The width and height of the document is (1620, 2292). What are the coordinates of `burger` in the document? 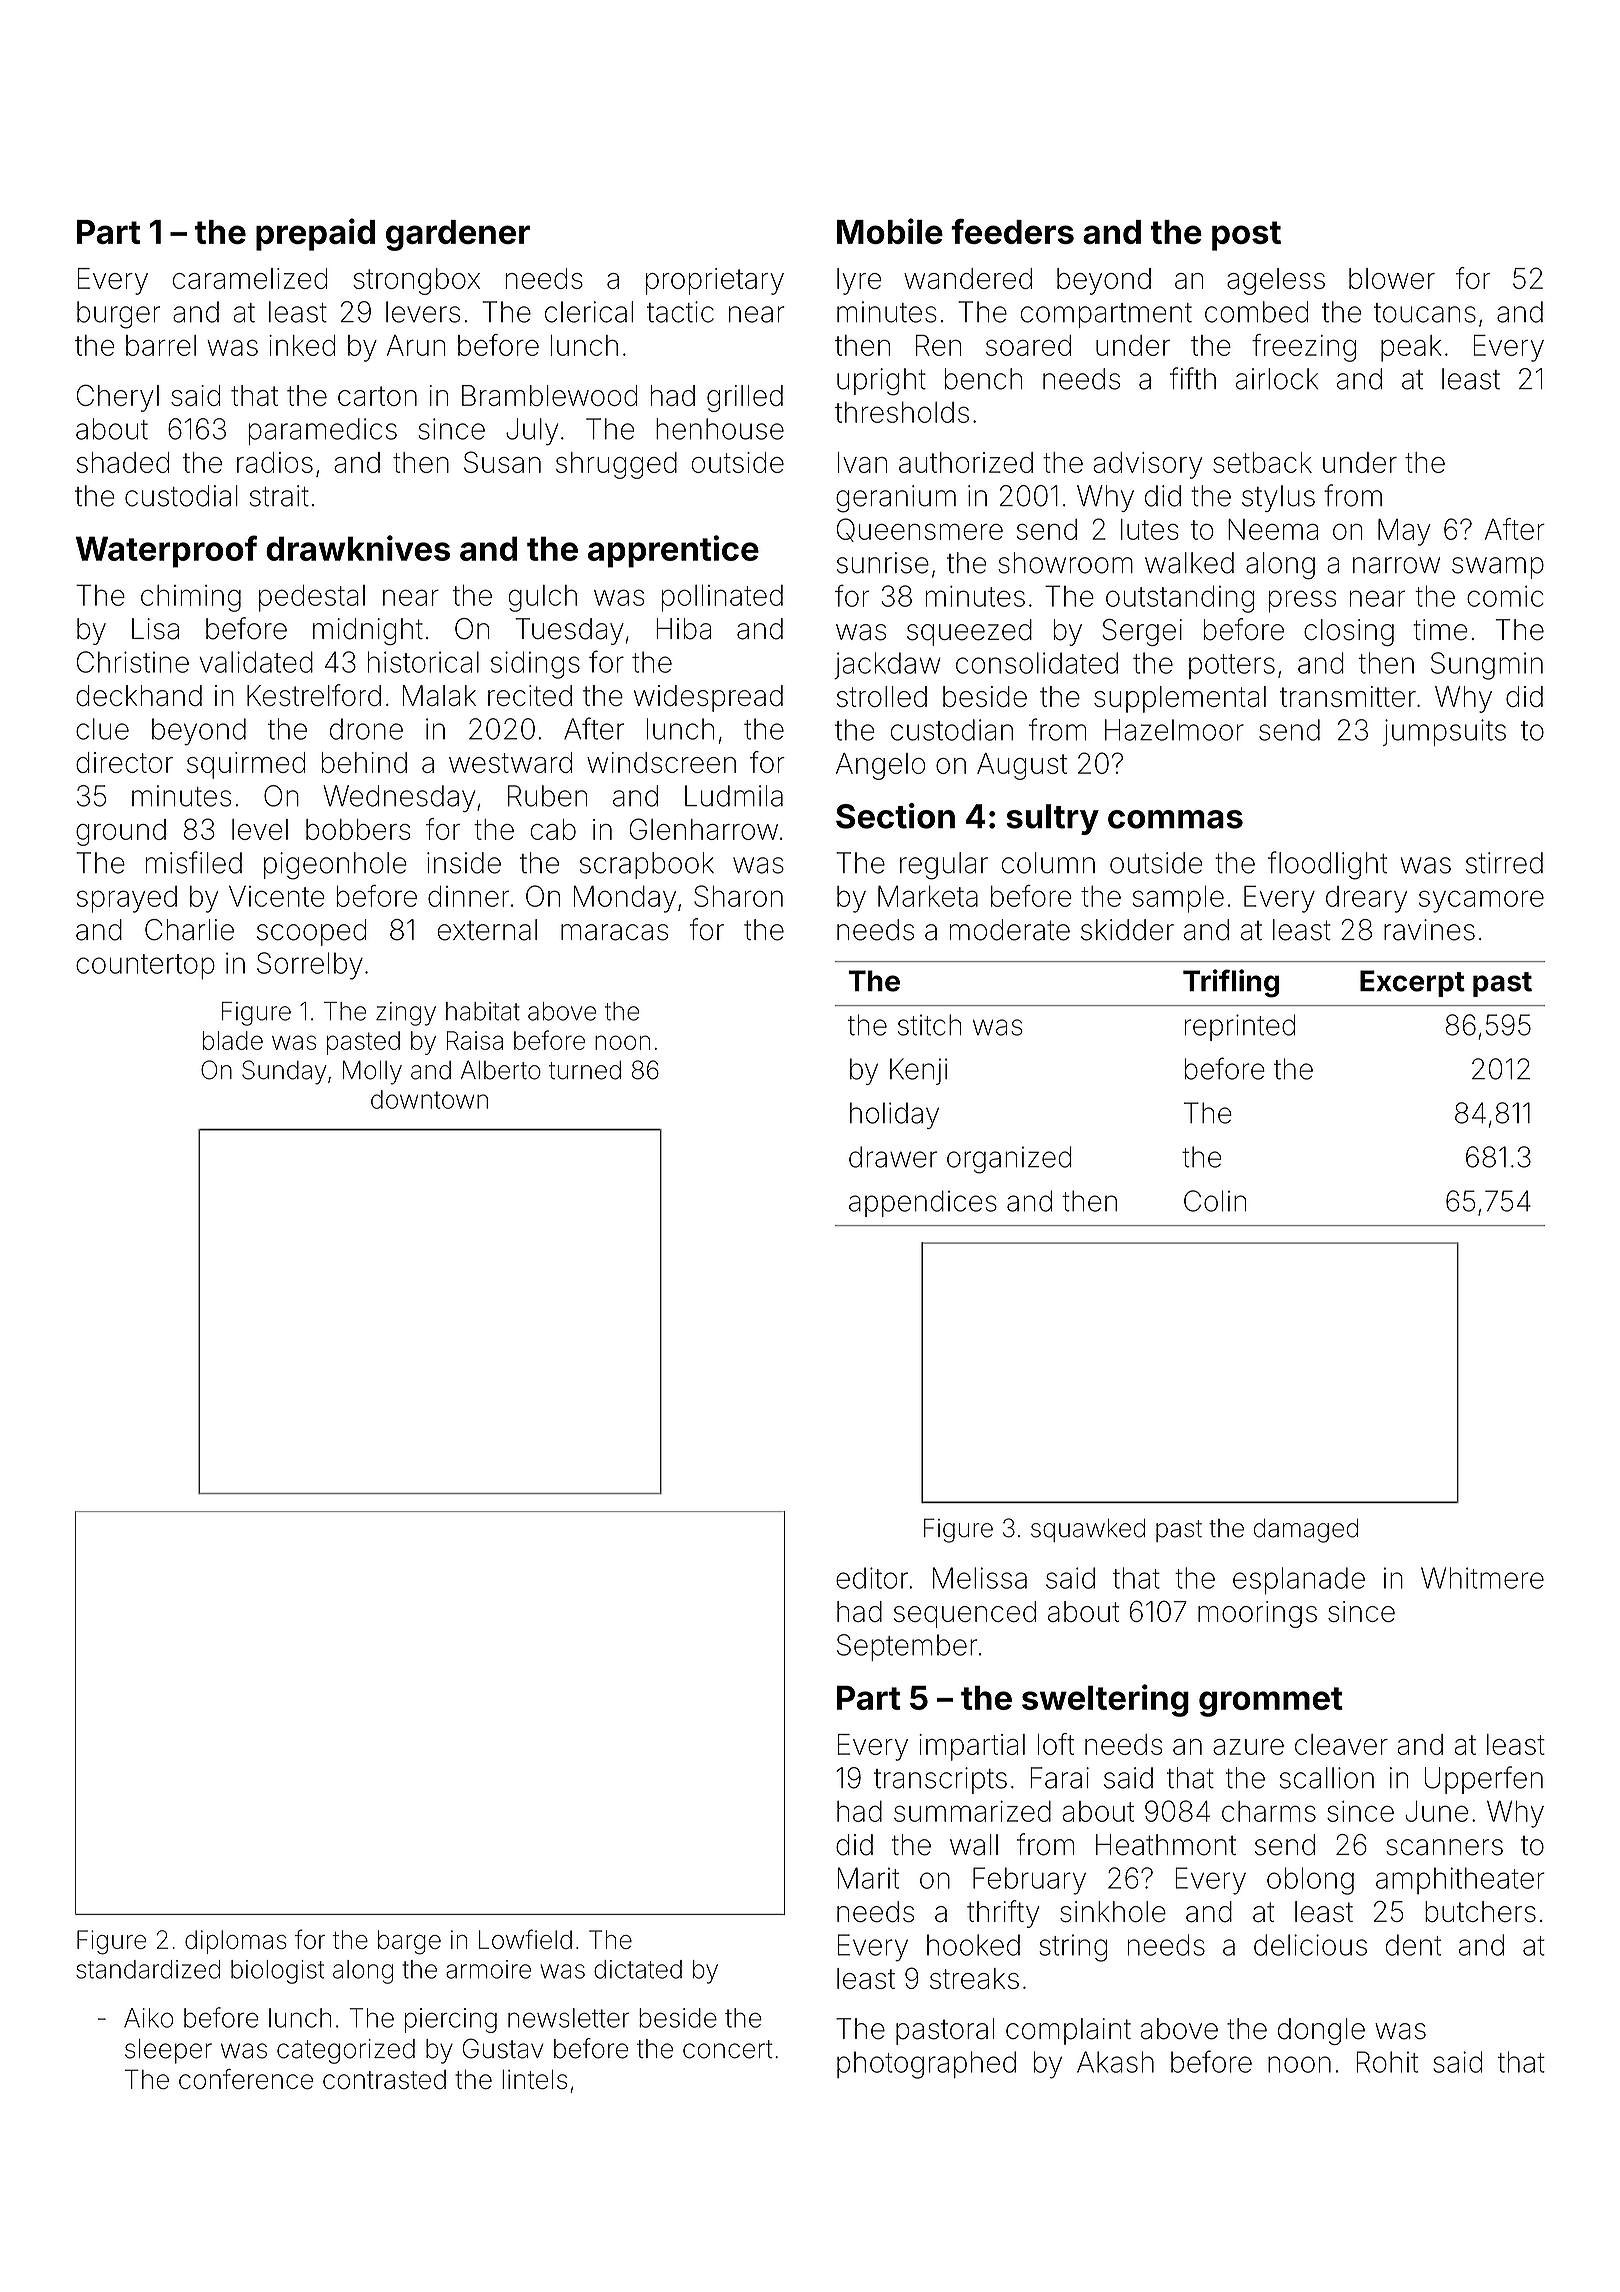 It's located at (118, 315).
